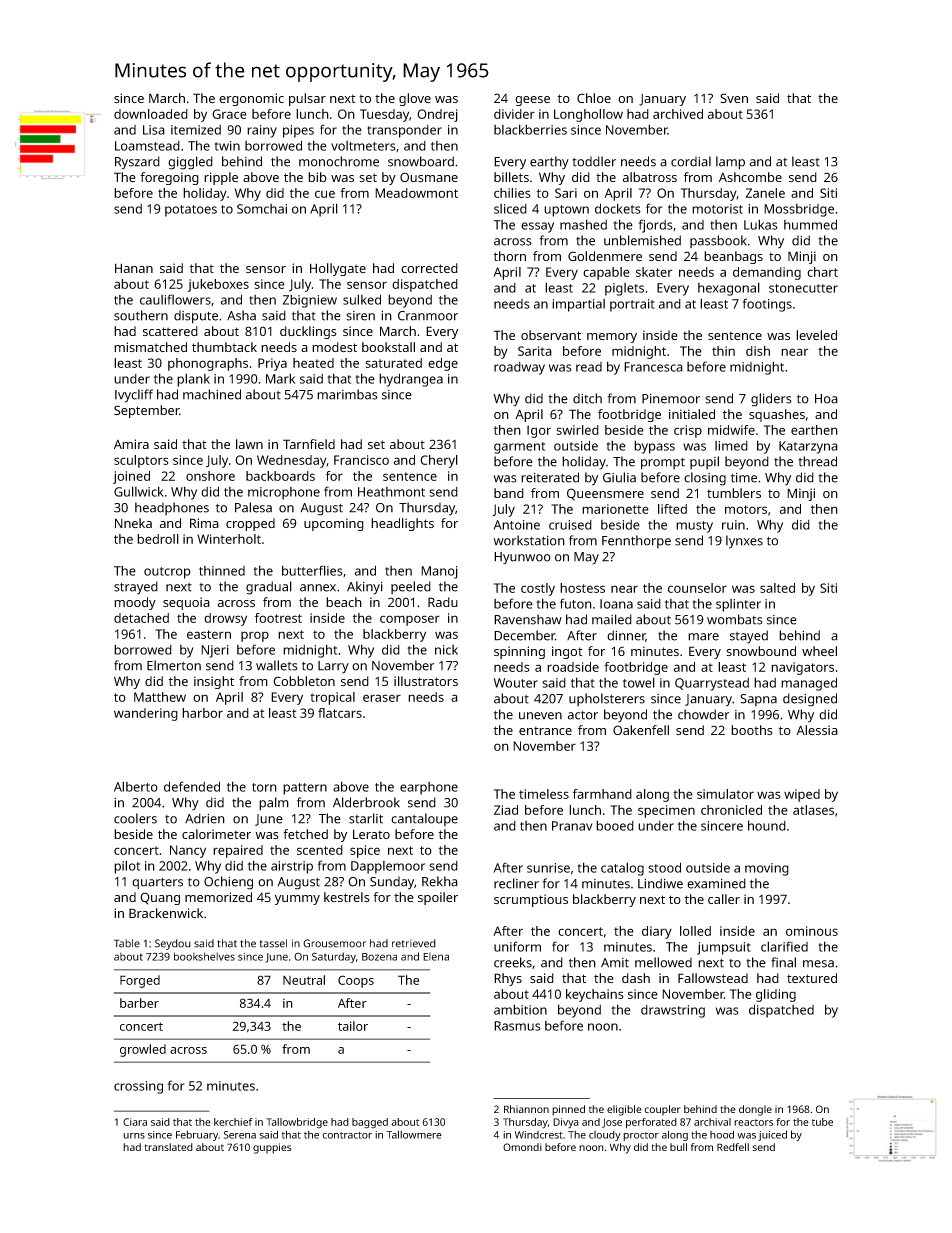  What do you see at coordinates (528, 619) in the document?
I see `Ravenshaw` at bounding box center [528, 619].
